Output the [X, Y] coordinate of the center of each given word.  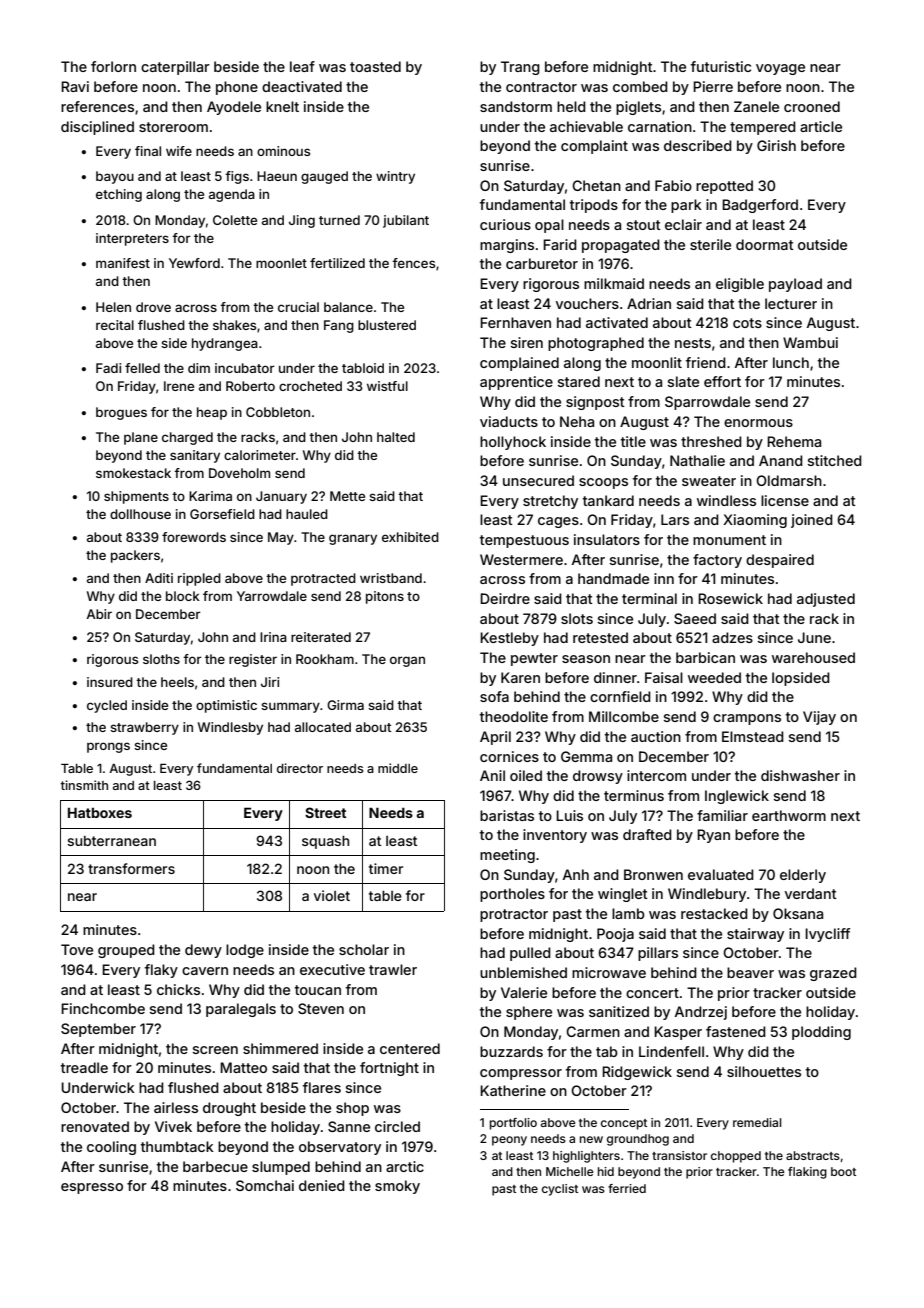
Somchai [265, 1185]
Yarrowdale [272, 596]
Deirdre [505, 598]
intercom [656, 775]
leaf [302, 66]
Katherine [513, 1090]
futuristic [721, 66]
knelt [282, 106]
